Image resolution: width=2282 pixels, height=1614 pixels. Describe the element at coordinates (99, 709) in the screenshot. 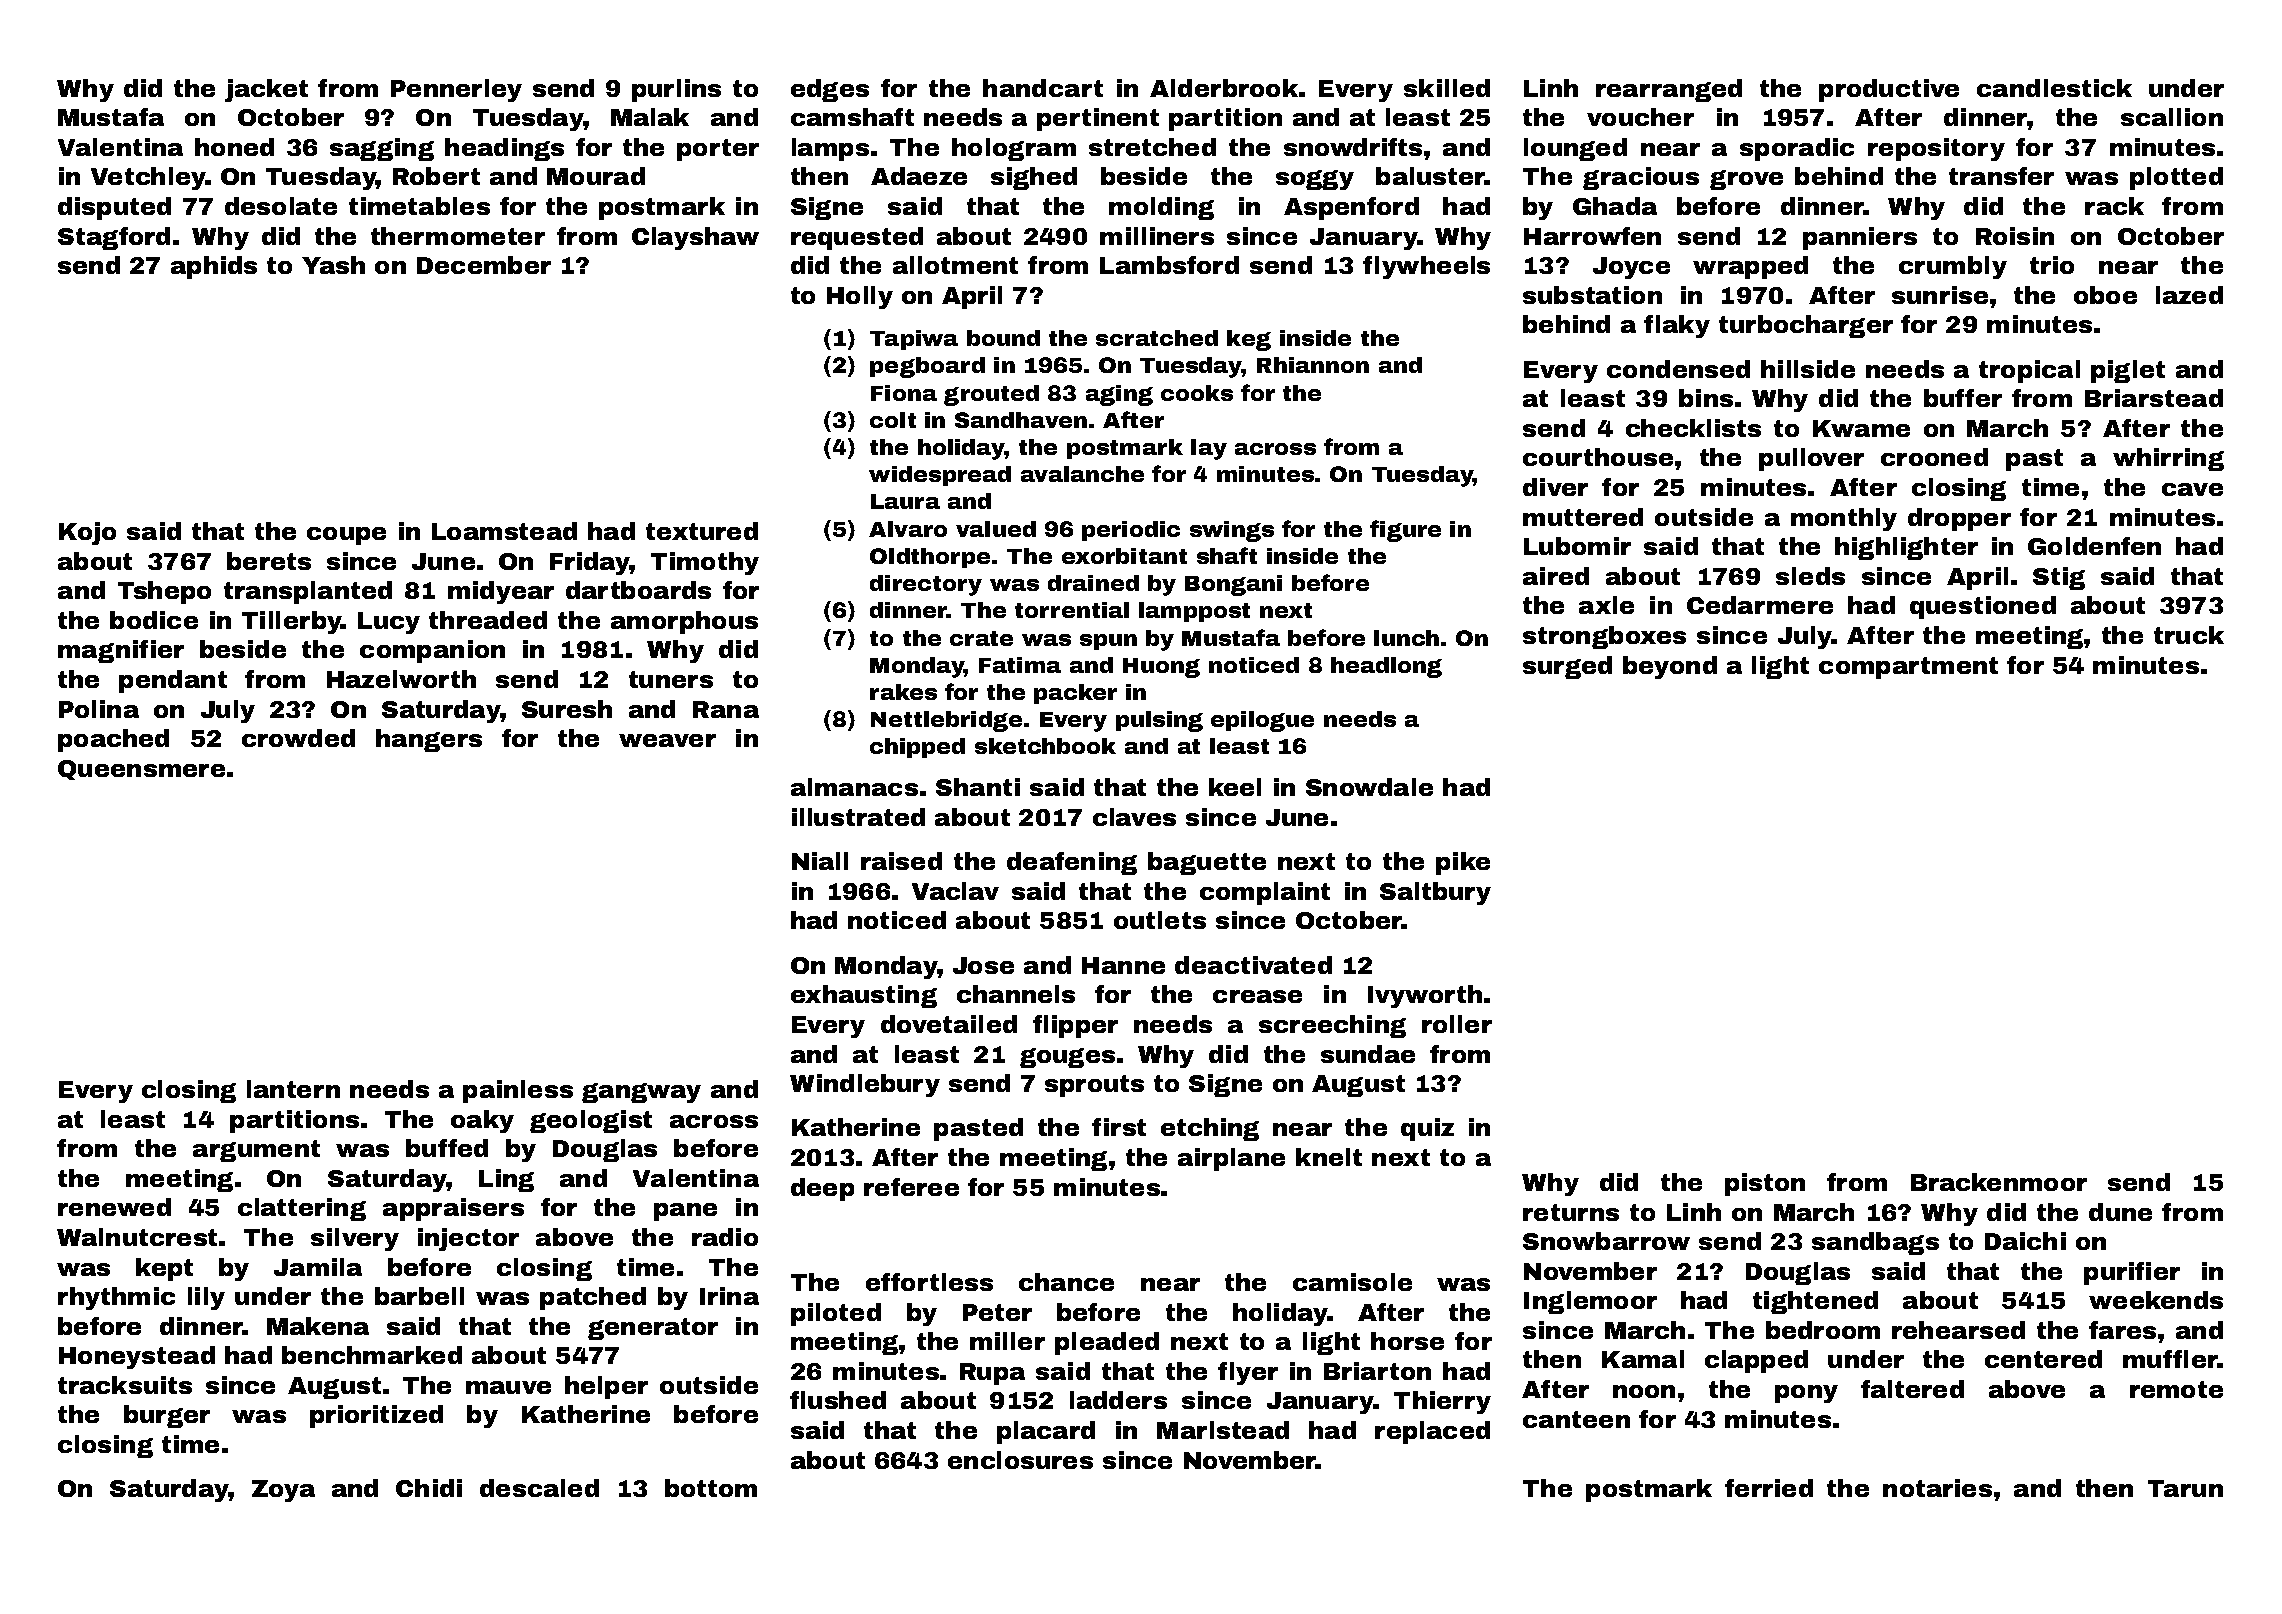

I see `Polina` at that location.
